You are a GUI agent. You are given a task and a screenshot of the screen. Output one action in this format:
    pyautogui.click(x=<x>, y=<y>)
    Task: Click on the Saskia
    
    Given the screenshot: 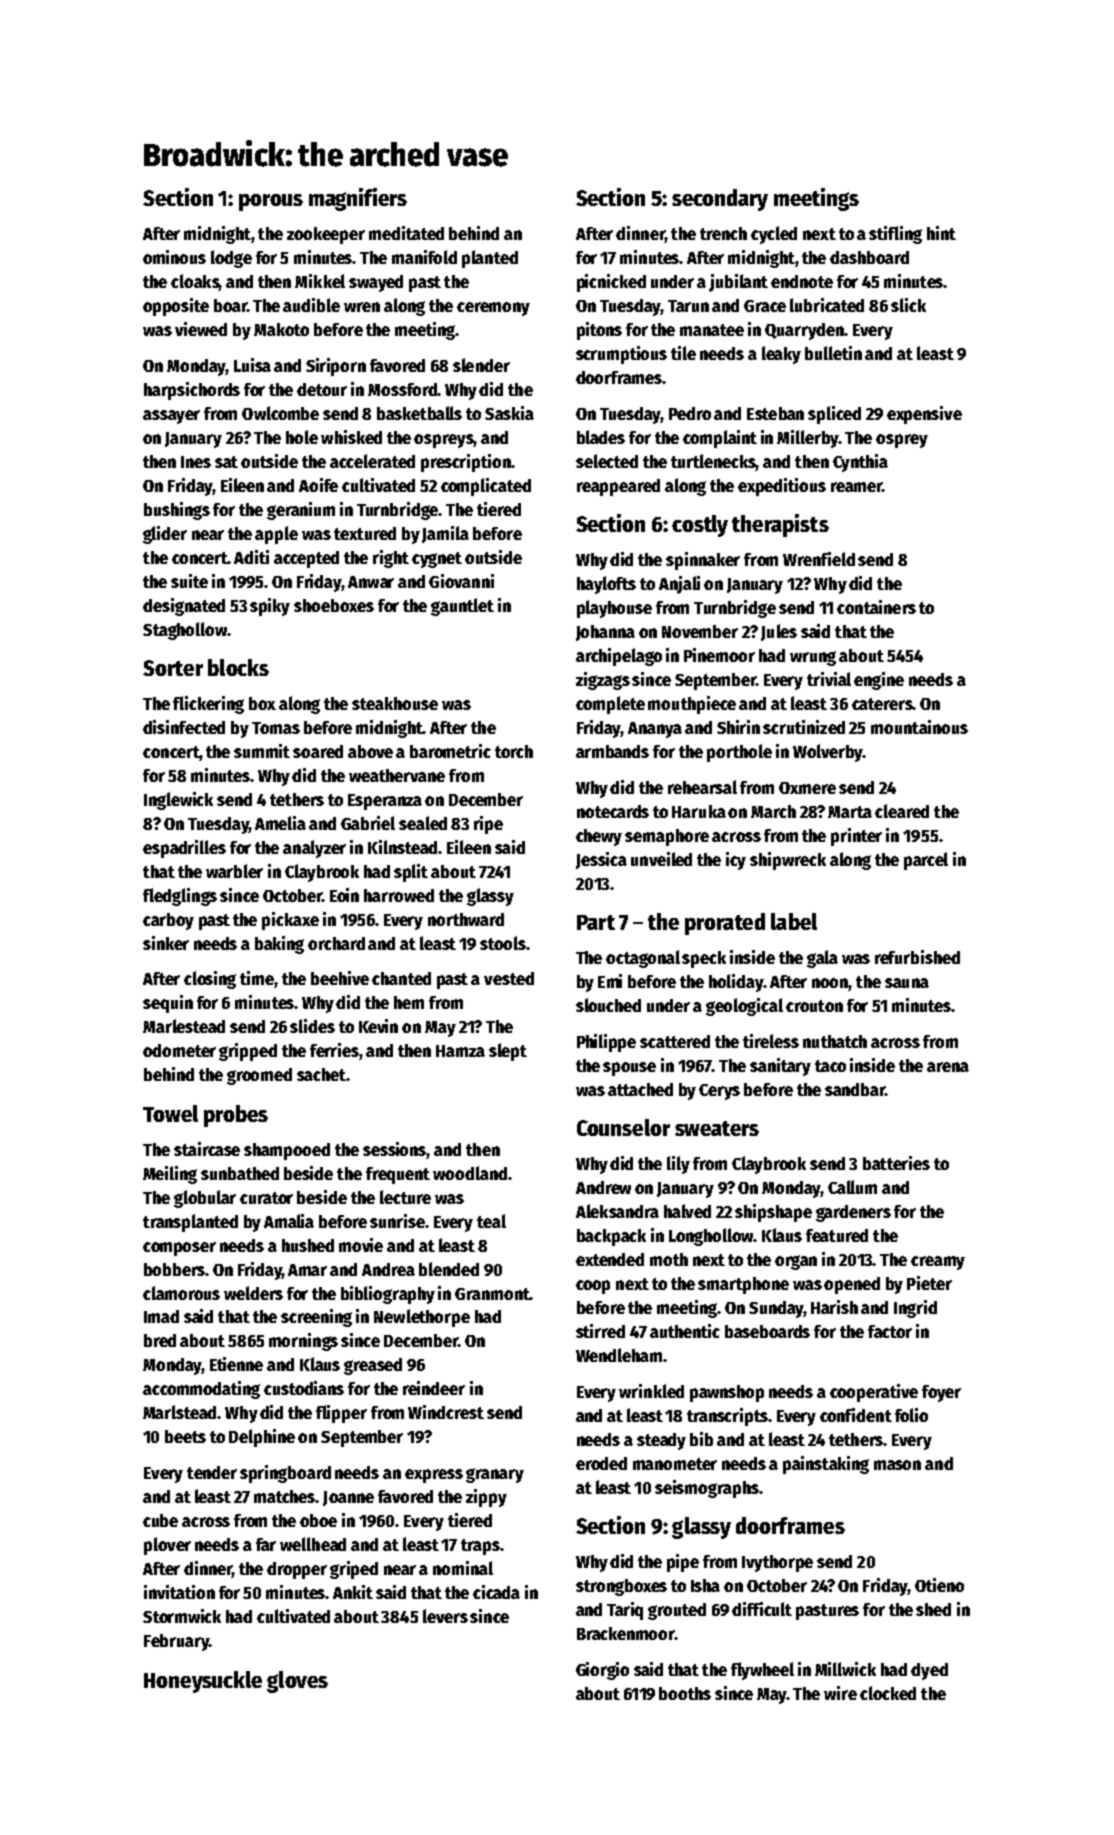 What is the action you would take?
    pyautogui.click(x=509, y=413)
